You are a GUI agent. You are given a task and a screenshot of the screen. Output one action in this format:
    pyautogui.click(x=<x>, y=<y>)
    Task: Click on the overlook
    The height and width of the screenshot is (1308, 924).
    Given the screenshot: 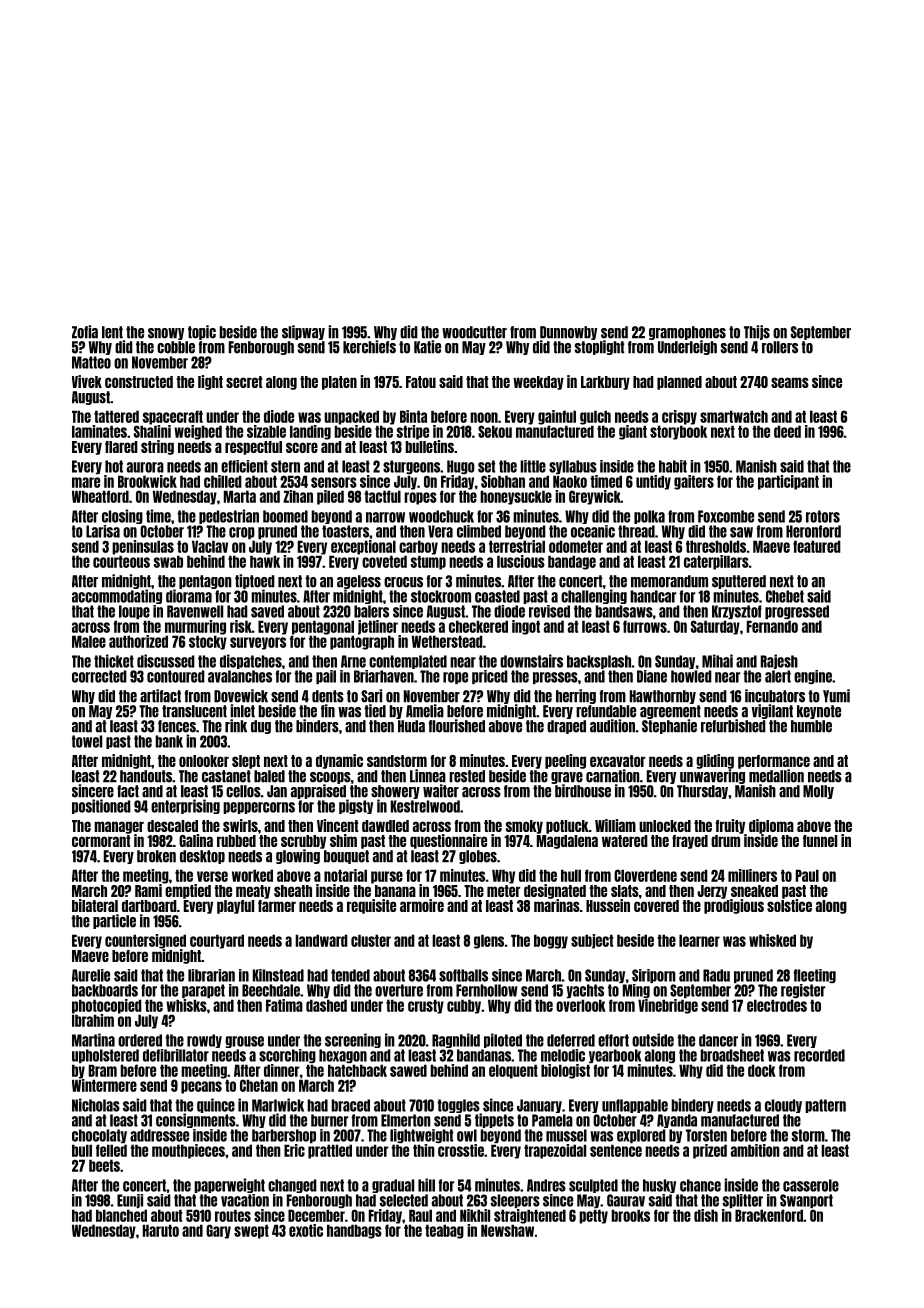 What is the action you would take?
    pyautogui.click(x=581, y=1005)
